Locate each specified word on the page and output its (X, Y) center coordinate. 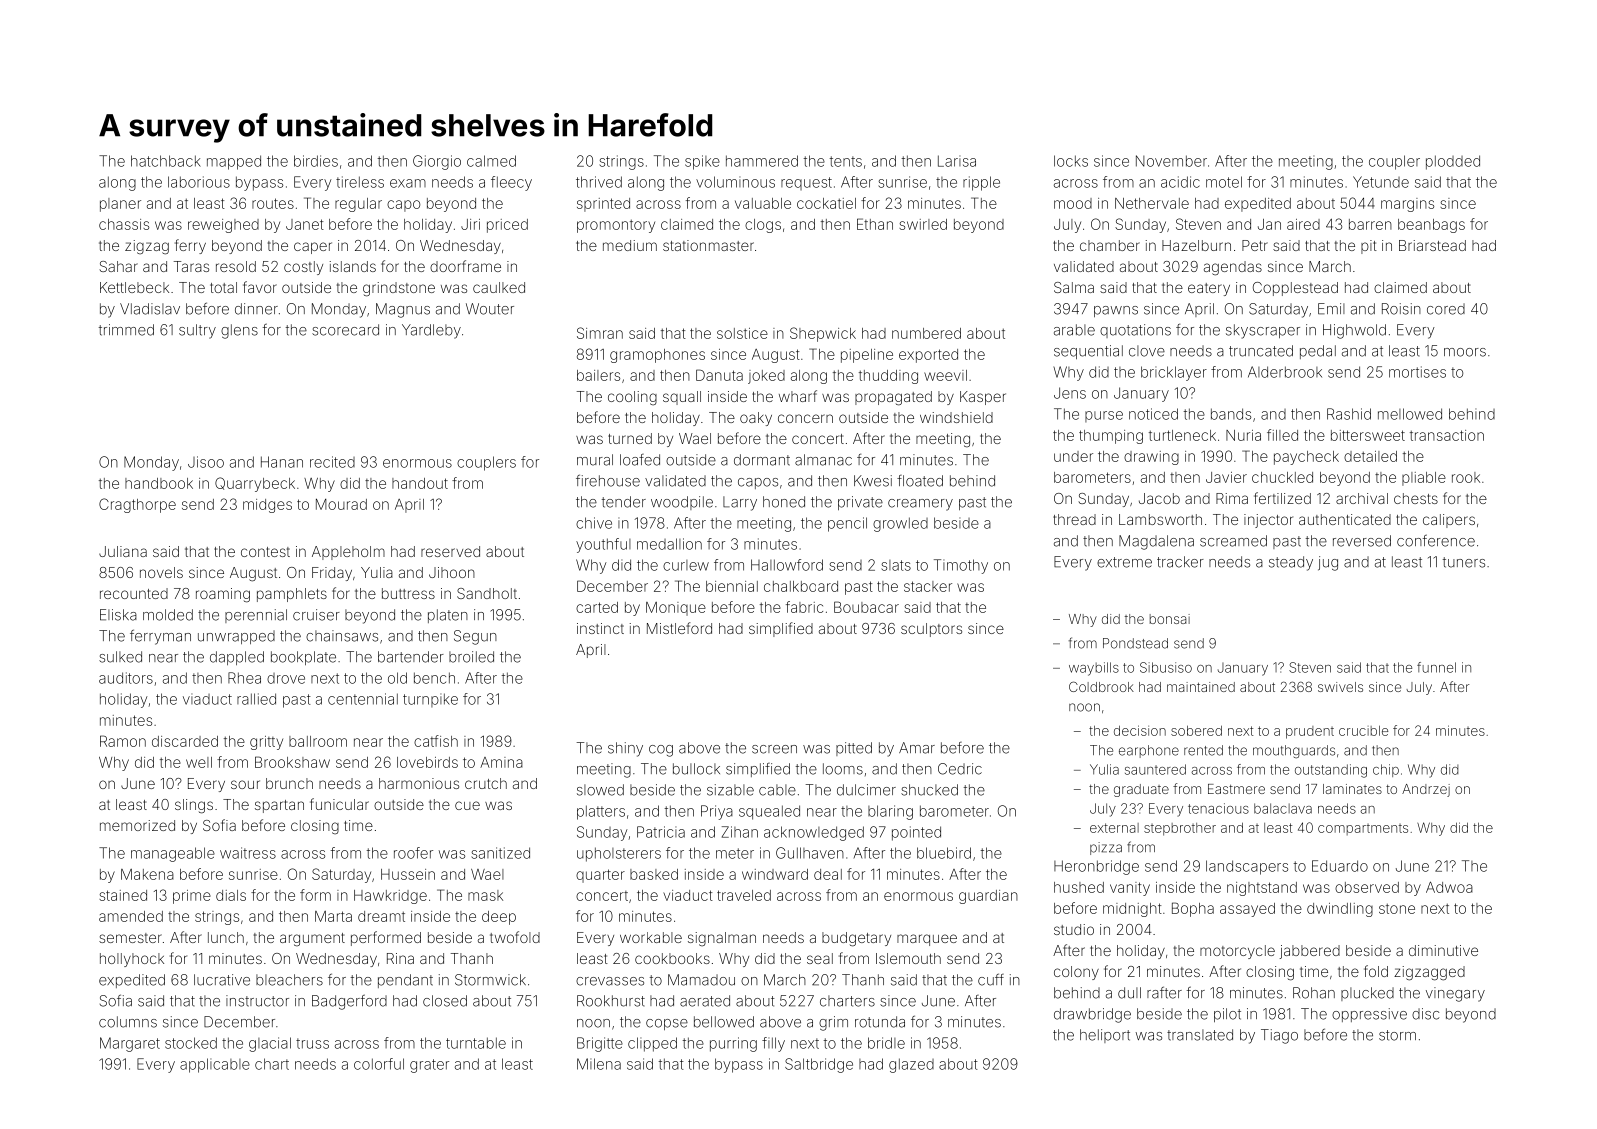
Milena (599, 1064)
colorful (379, 1064)
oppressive (1369, 1015)
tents (846, 161)
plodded (1453, 162)
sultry (197, 331)
